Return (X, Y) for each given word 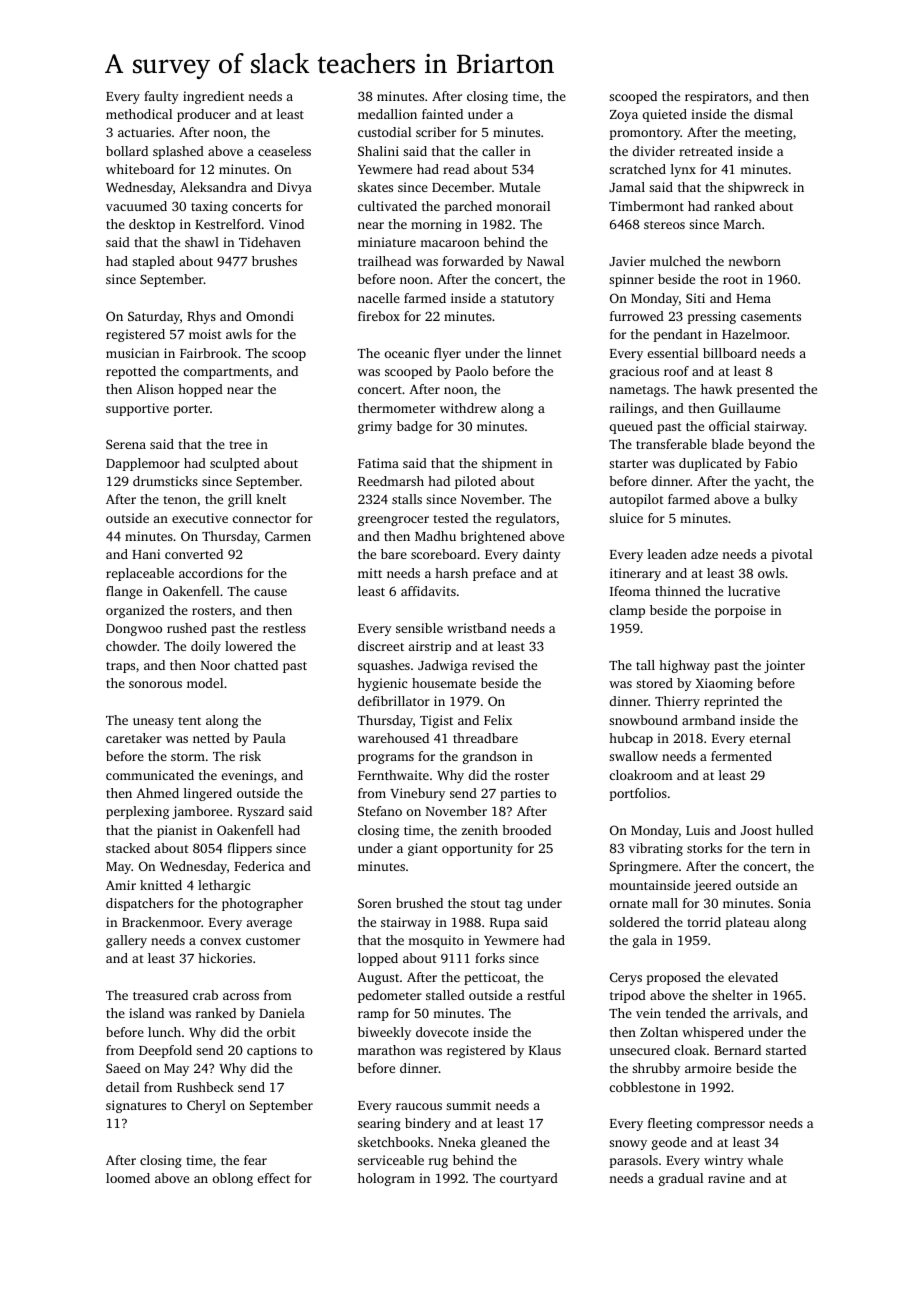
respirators (716, 97)
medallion (387, 114)
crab (205, 995)
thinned (678, 591)
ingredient (213, 97)
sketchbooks (394, 1142)
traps (120, 667)
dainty (542, 555)
